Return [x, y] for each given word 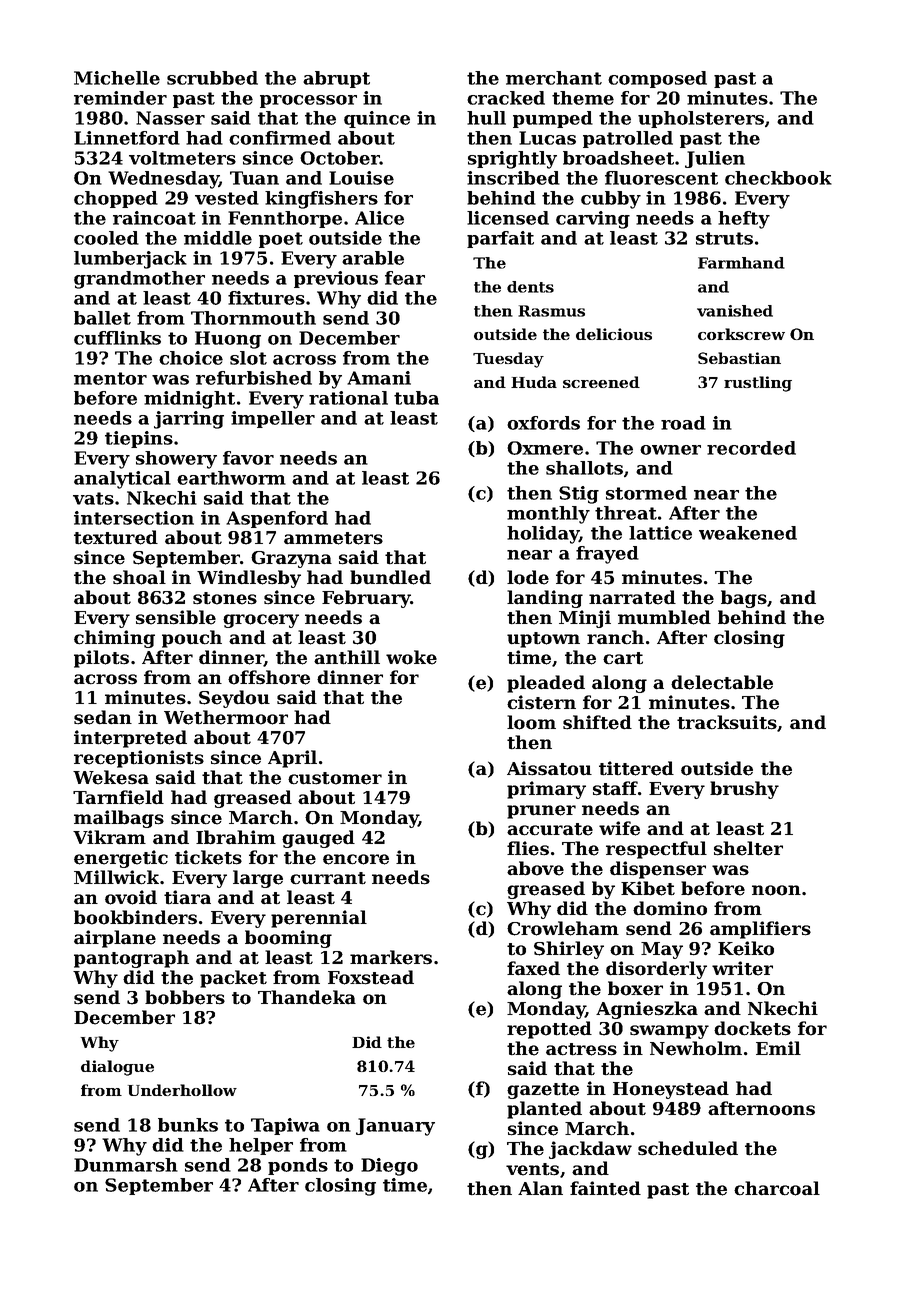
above [535, 868]
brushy [744, 790]
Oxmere [545, 448]
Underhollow [182, 1090]
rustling [758, 384]
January [395, 1127]
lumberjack [130, 260]
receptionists [139, 759]
